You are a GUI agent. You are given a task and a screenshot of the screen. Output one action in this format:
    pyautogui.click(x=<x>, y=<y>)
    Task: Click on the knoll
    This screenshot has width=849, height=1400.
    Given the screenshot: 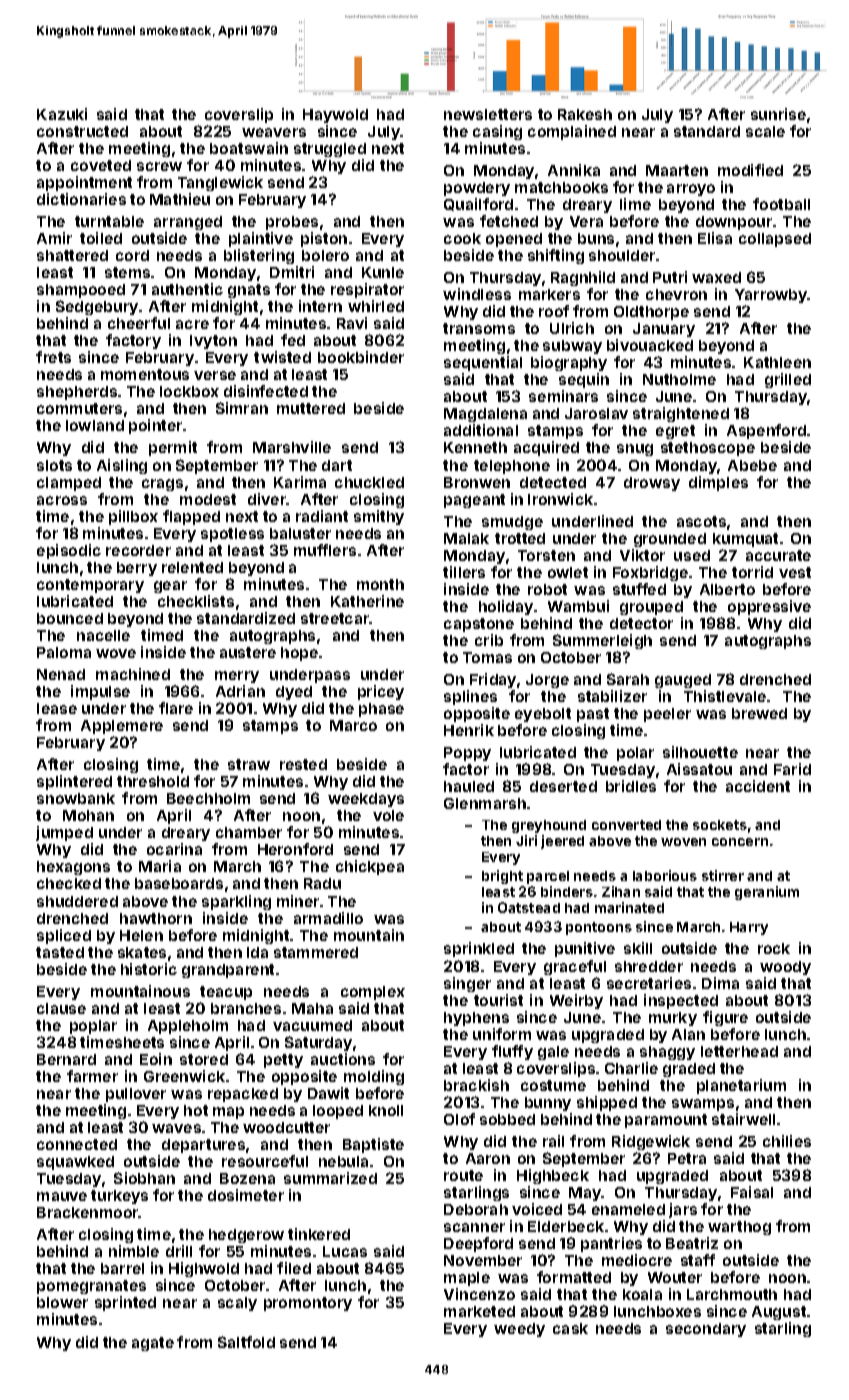 What is the action you would take?
    pyautogui.click(x=386, y=1110)
